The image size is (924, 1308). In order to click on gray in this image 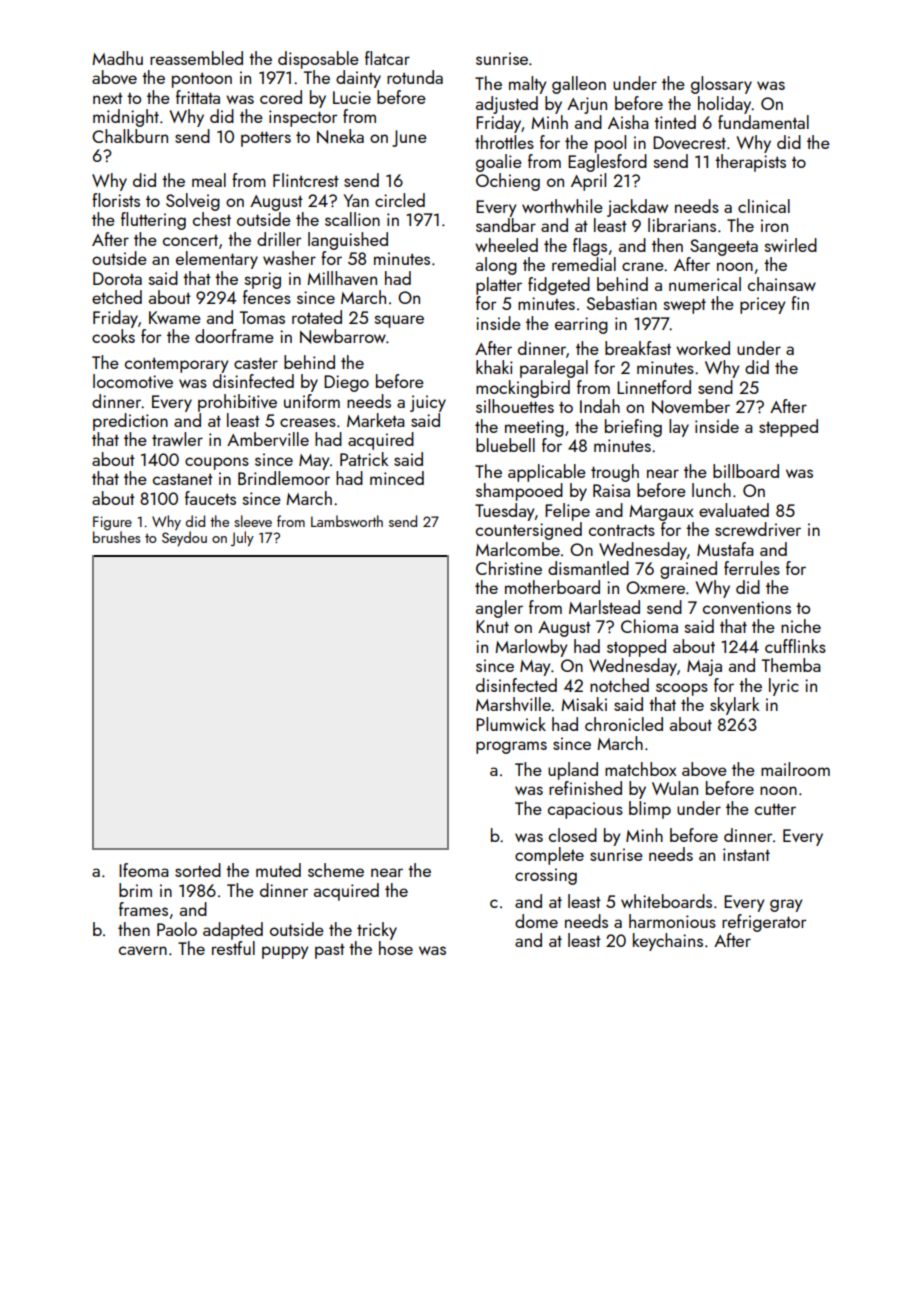, I will do `click(786, 905)`.
